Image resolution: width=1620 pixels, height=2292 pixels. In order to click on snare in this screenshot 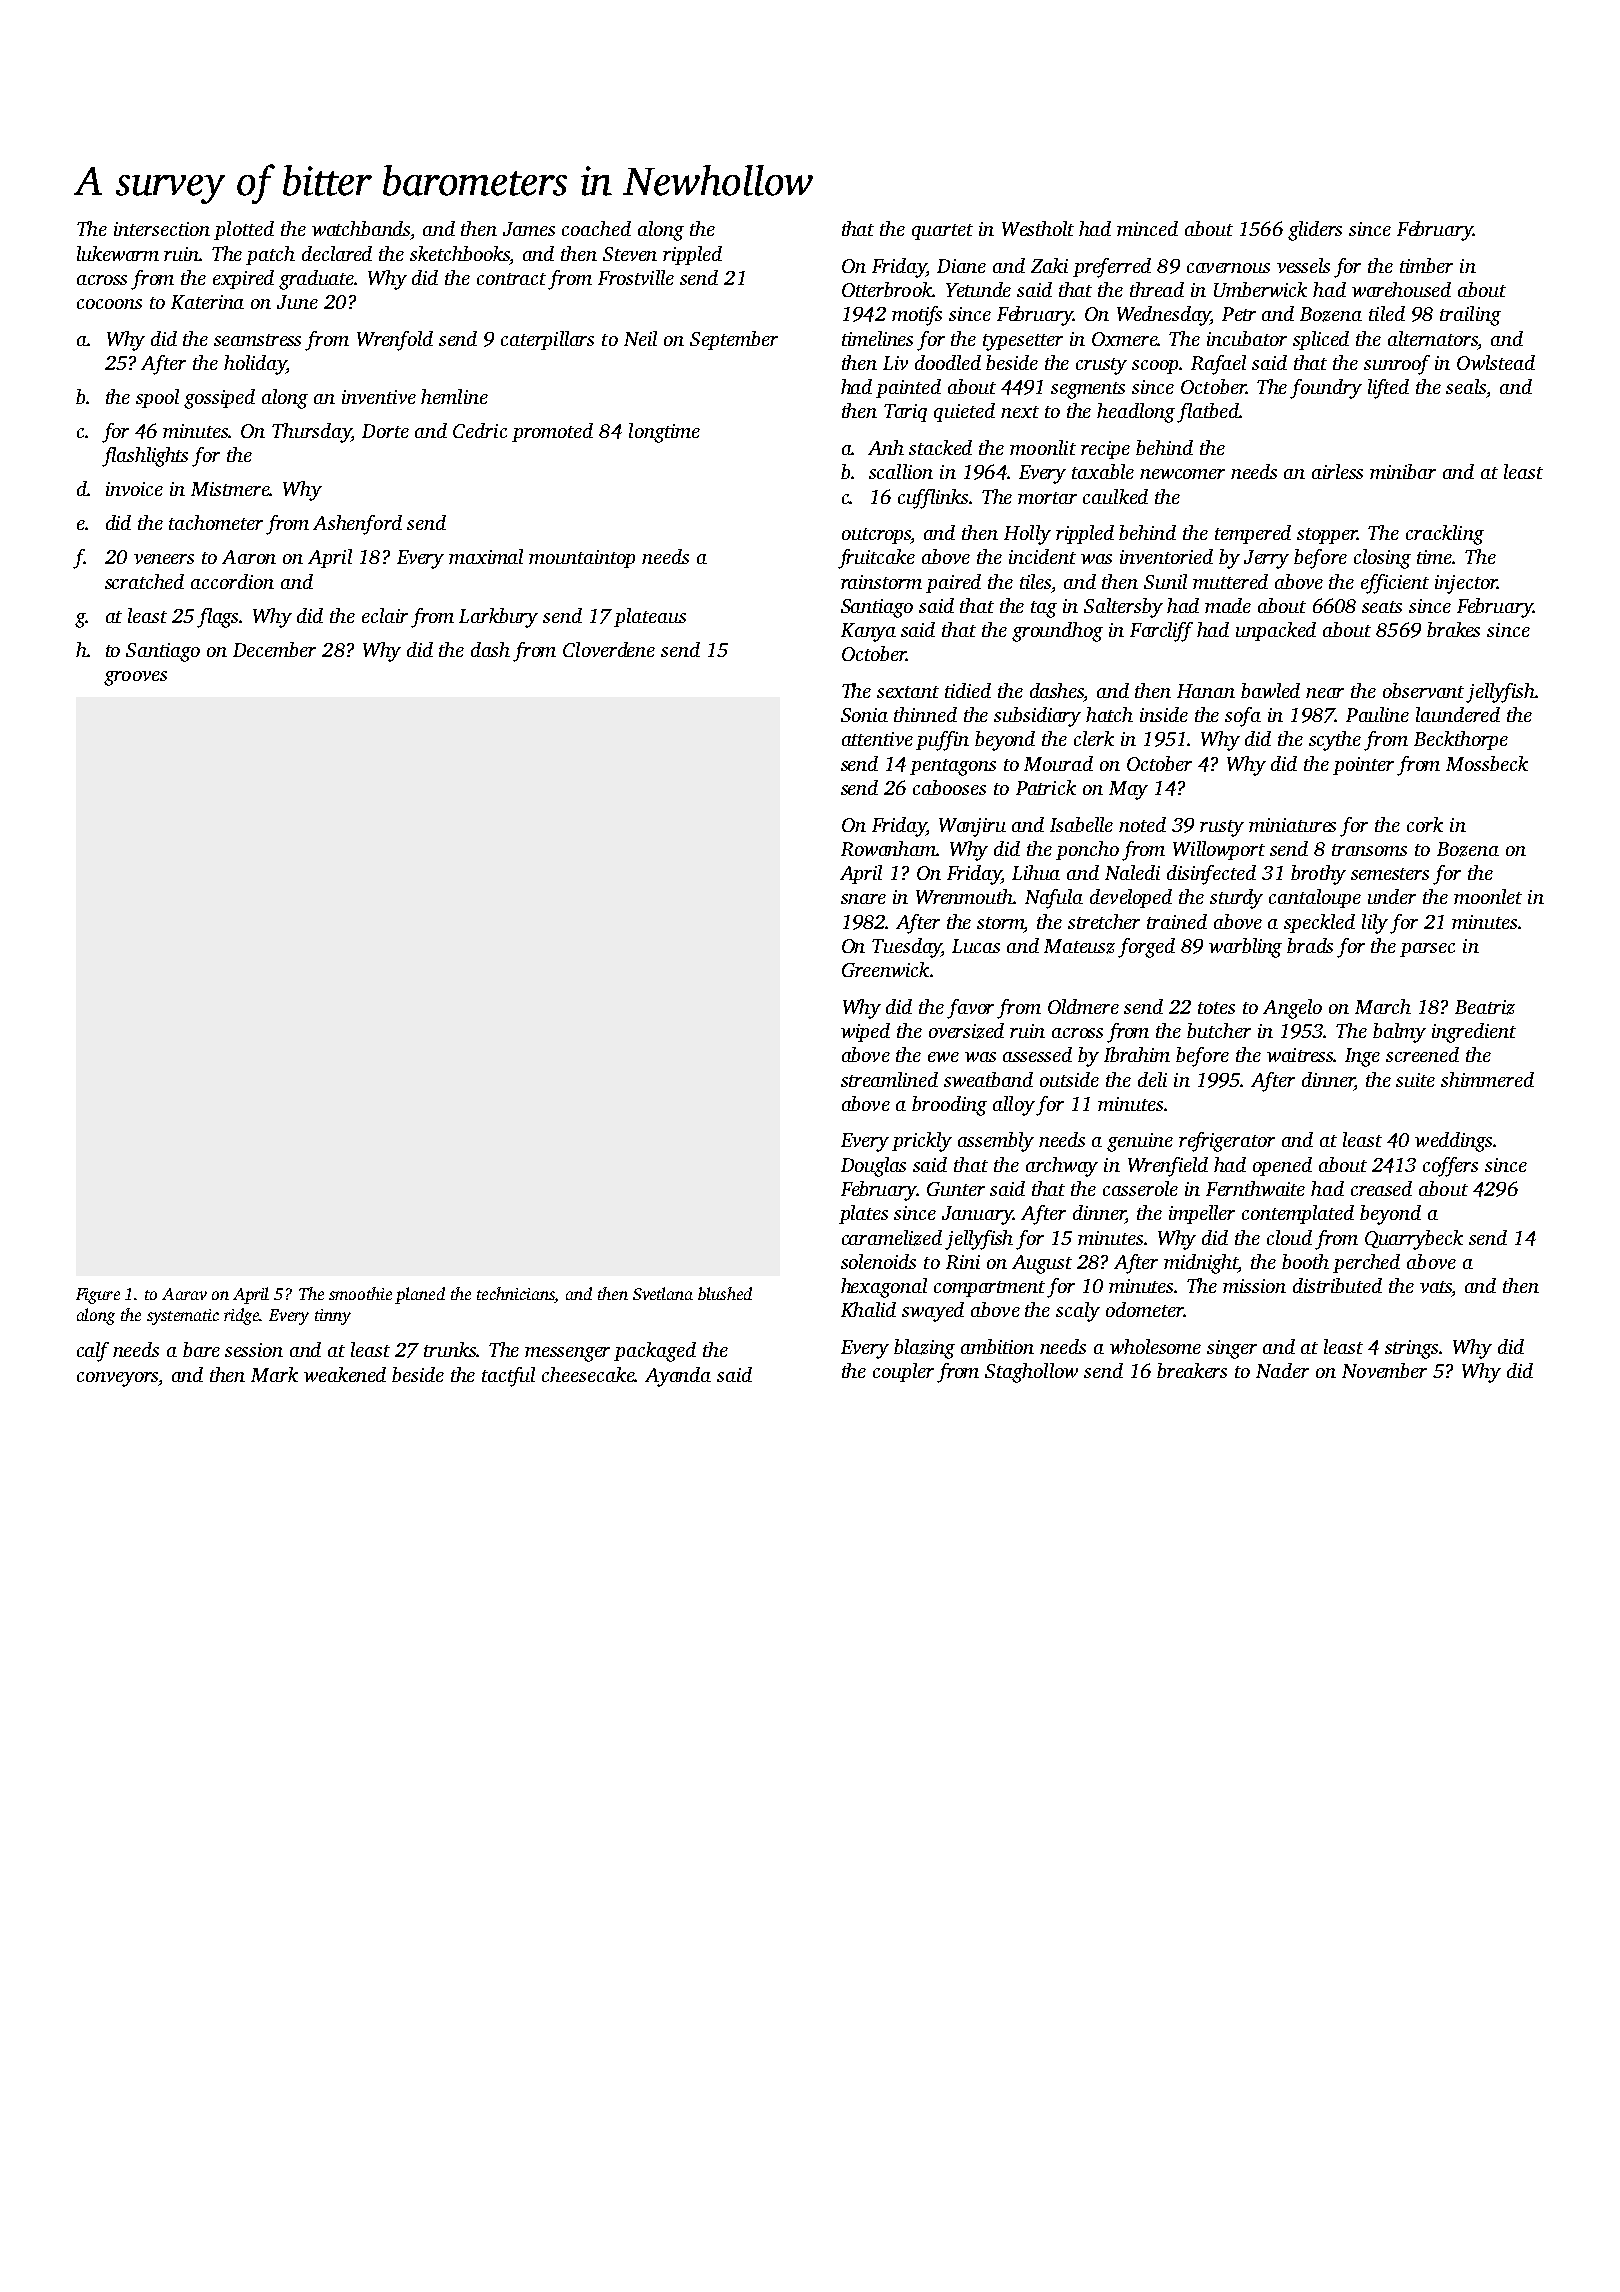, I will do `click(863, 899)`.
